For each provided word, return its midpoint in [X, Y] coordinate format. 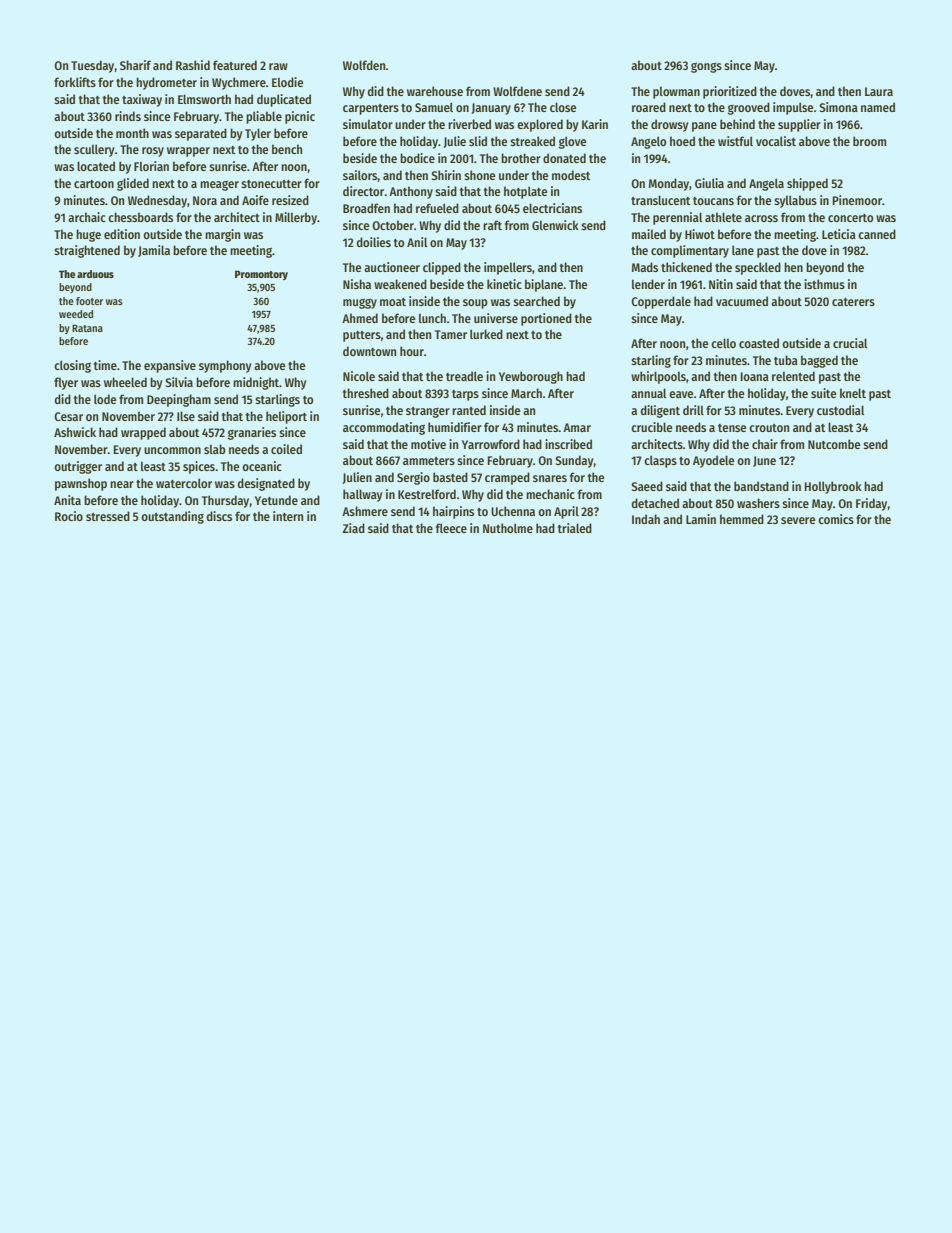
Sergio [413, 478]
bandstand [761, 486]
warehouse [435, 91]
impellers [508, 268]
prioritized [730, 92]
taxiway [142, 100]
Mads [645, 267]
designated [266, 484]
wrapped [143, 433]
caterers [853, 302]
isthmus [824, 284]
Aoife [255, 200]
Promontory [261, 275]
